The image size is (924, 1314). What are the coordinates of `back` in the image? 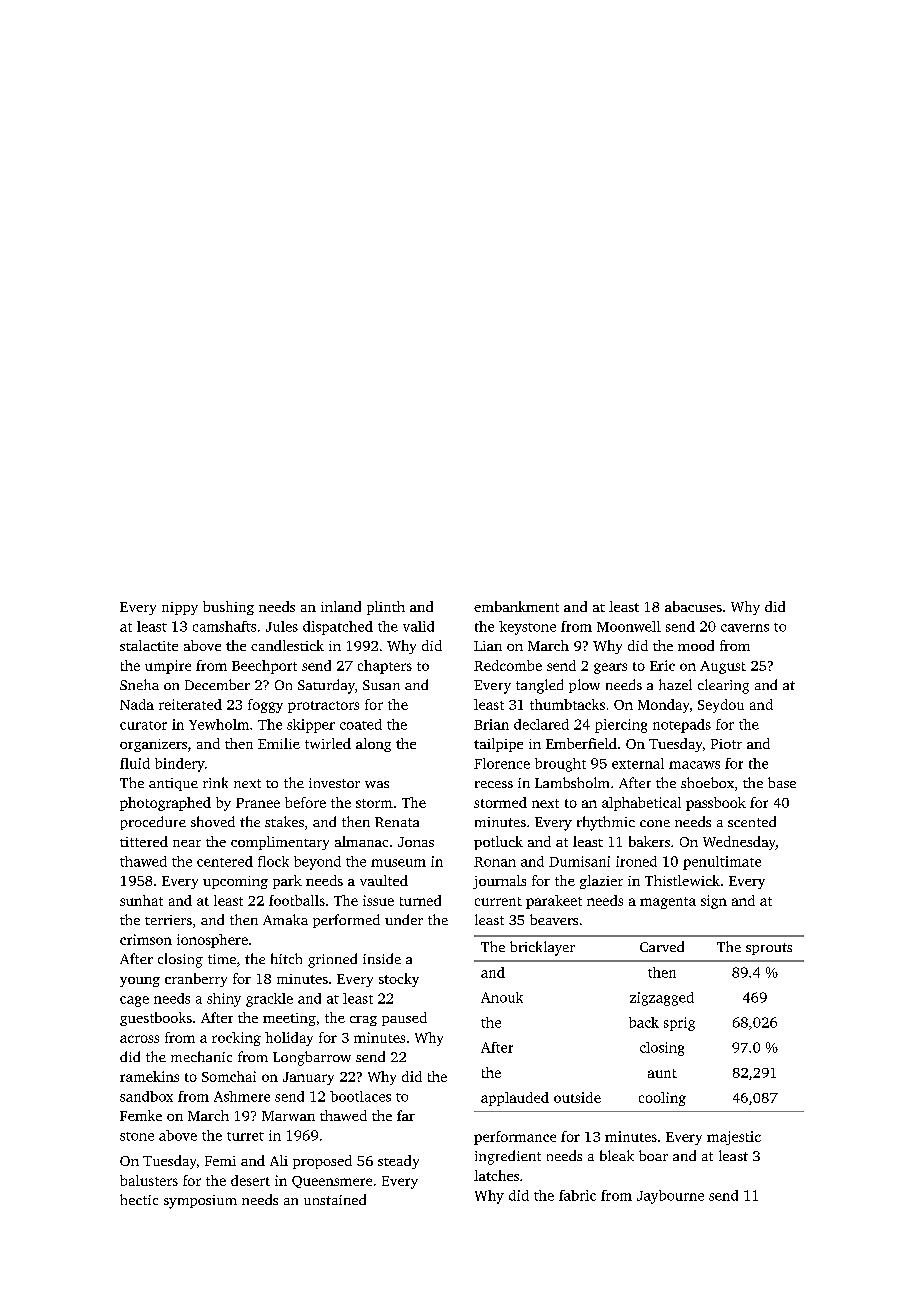 It's located at (644, 1022).
